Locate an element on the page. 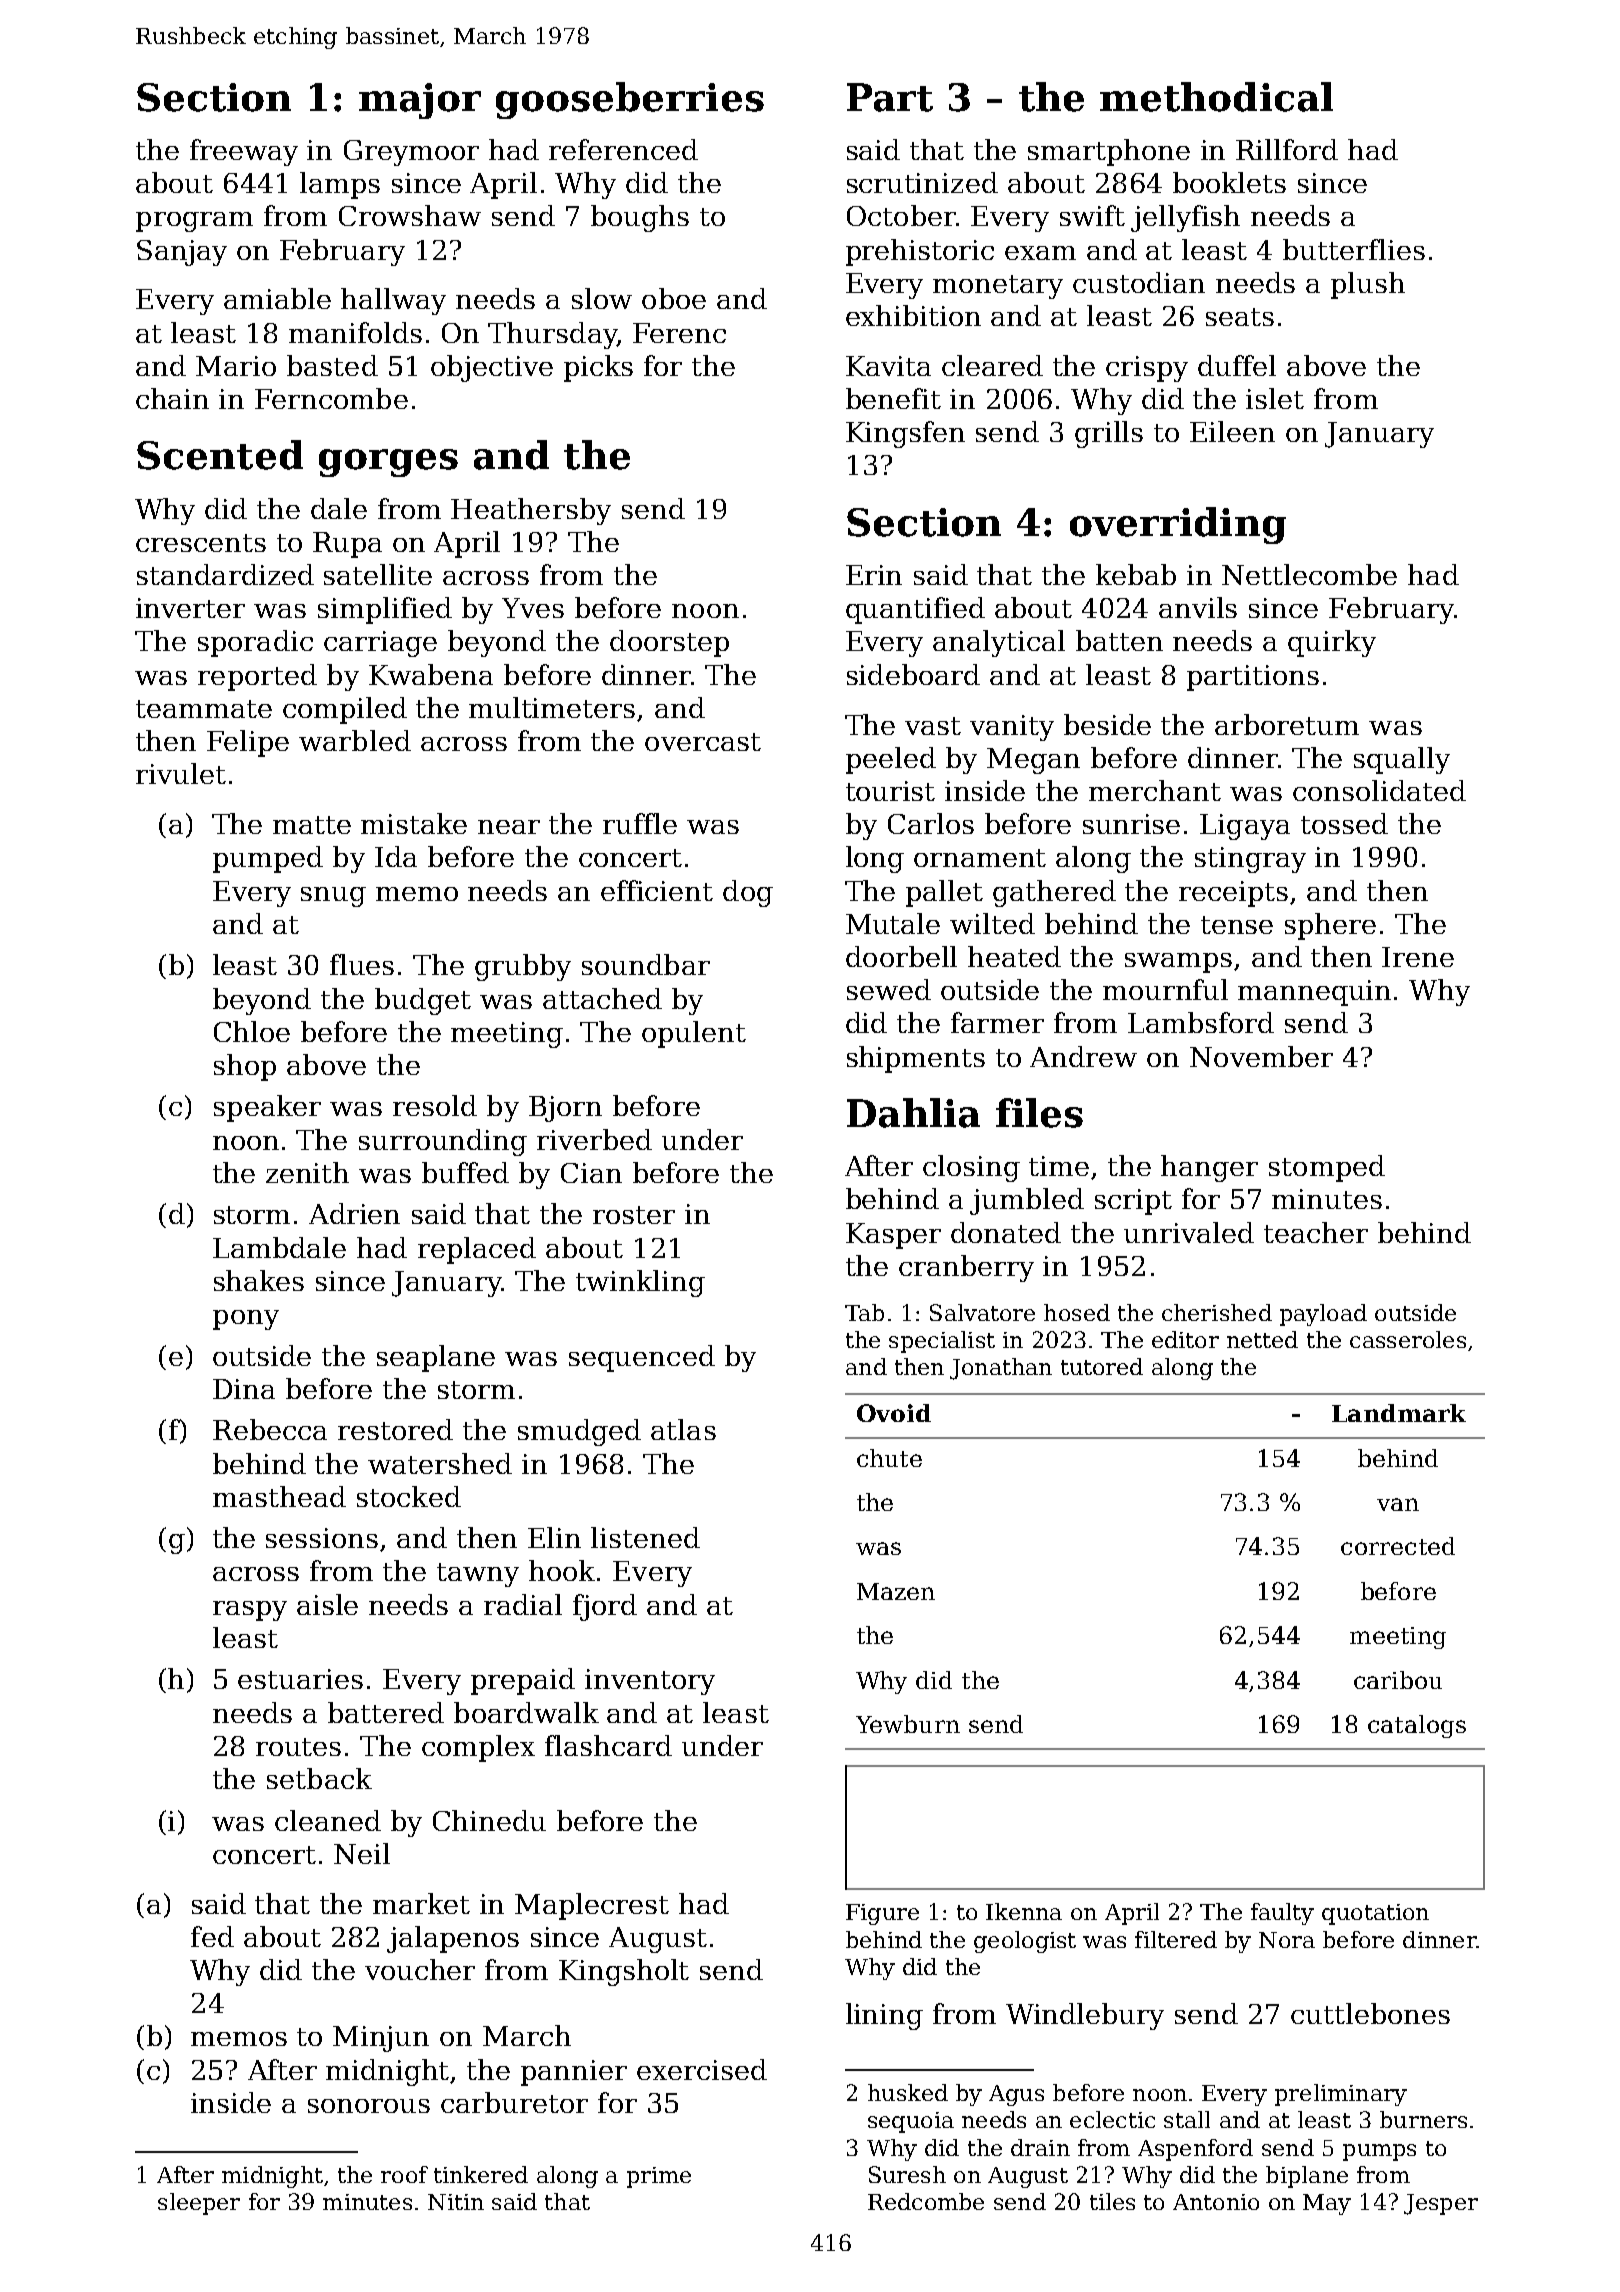  sleeper is located at coordinates (199, 2204).
